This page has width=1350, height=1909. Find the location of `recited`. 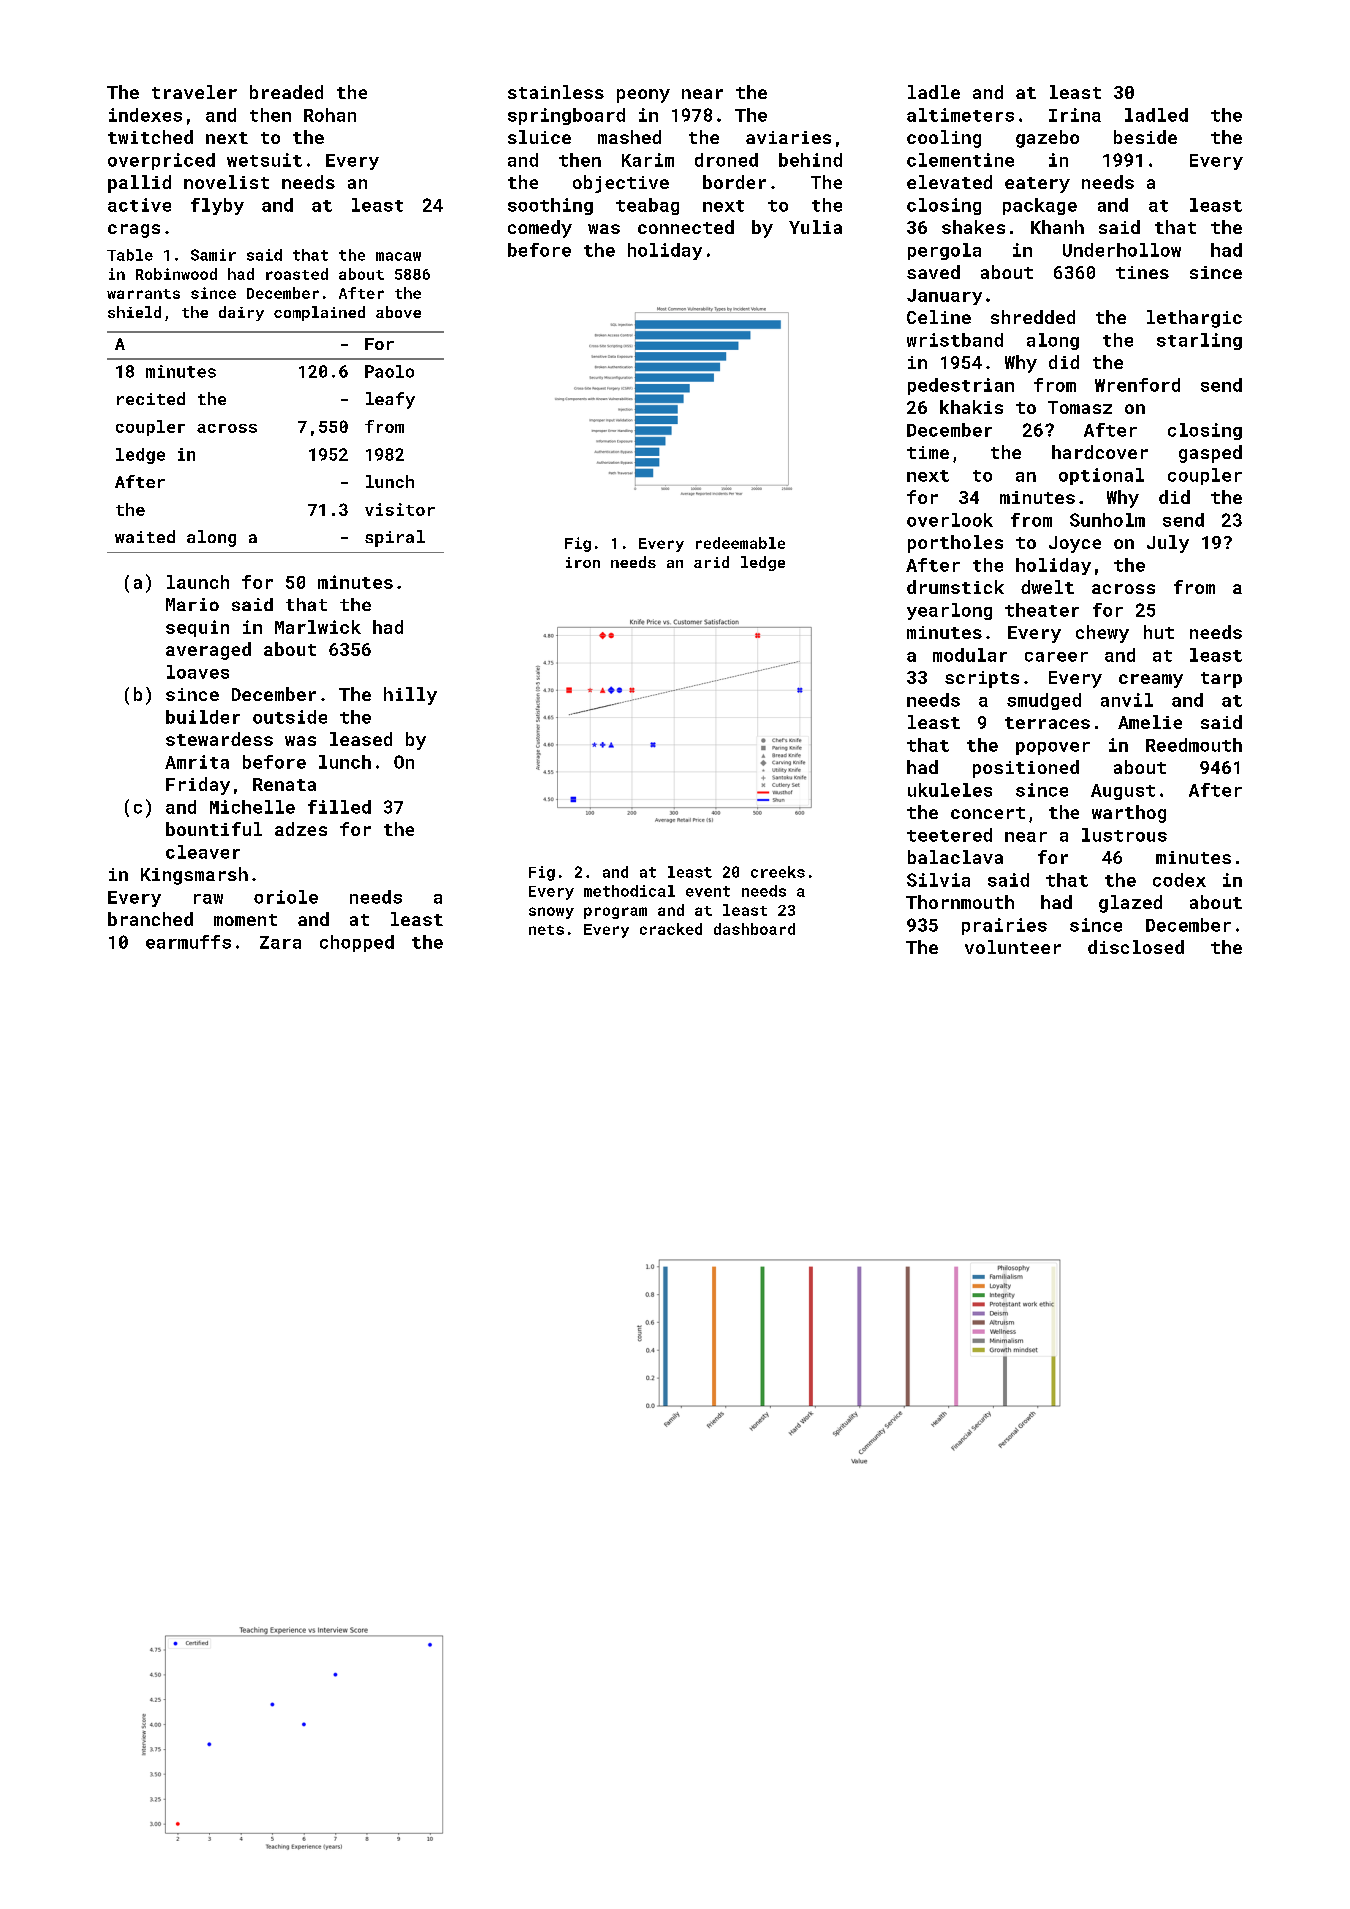

recited is located at coordinates (151, 398).
